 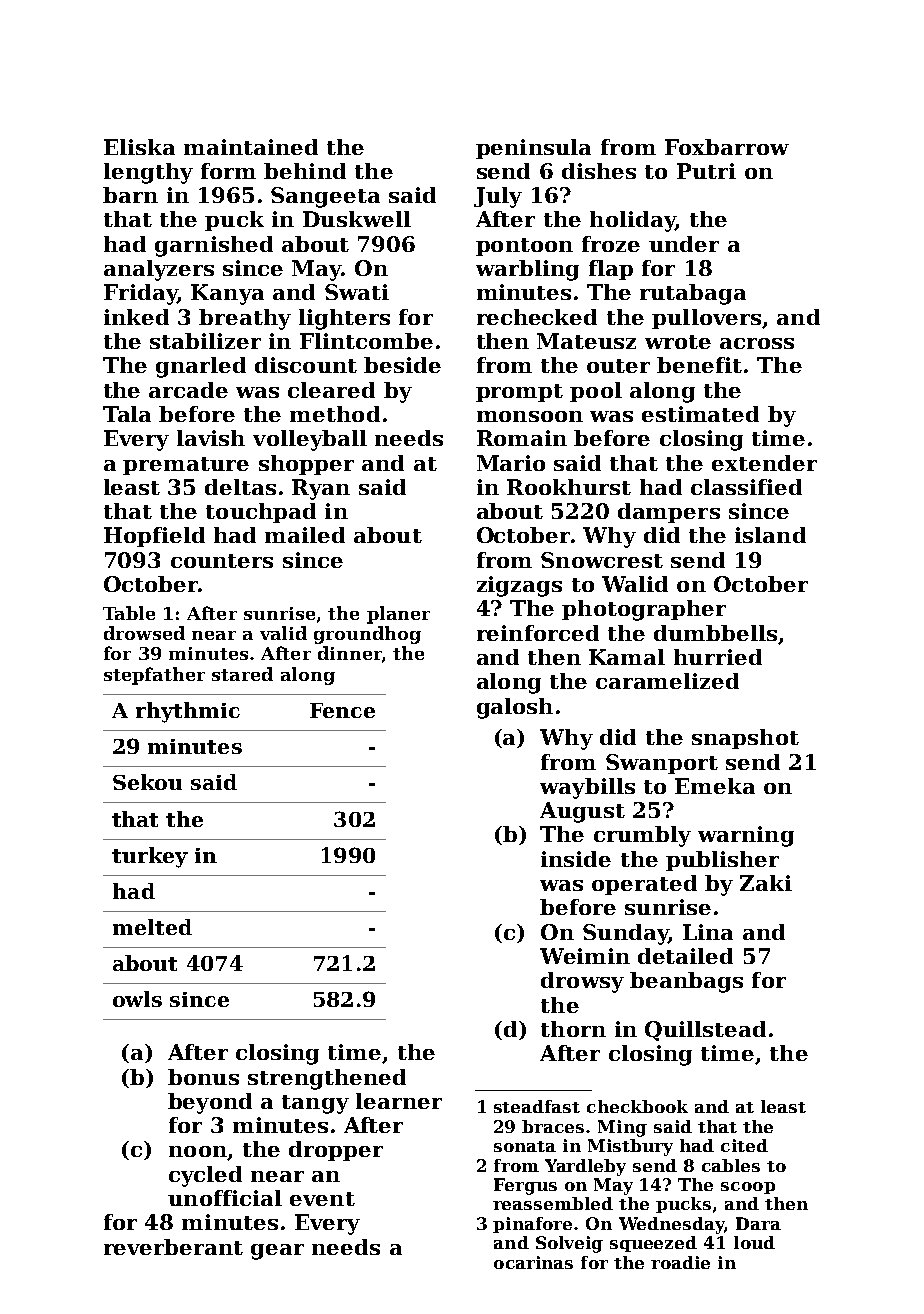 I want to click on warning, so click(x=746, y=836).
